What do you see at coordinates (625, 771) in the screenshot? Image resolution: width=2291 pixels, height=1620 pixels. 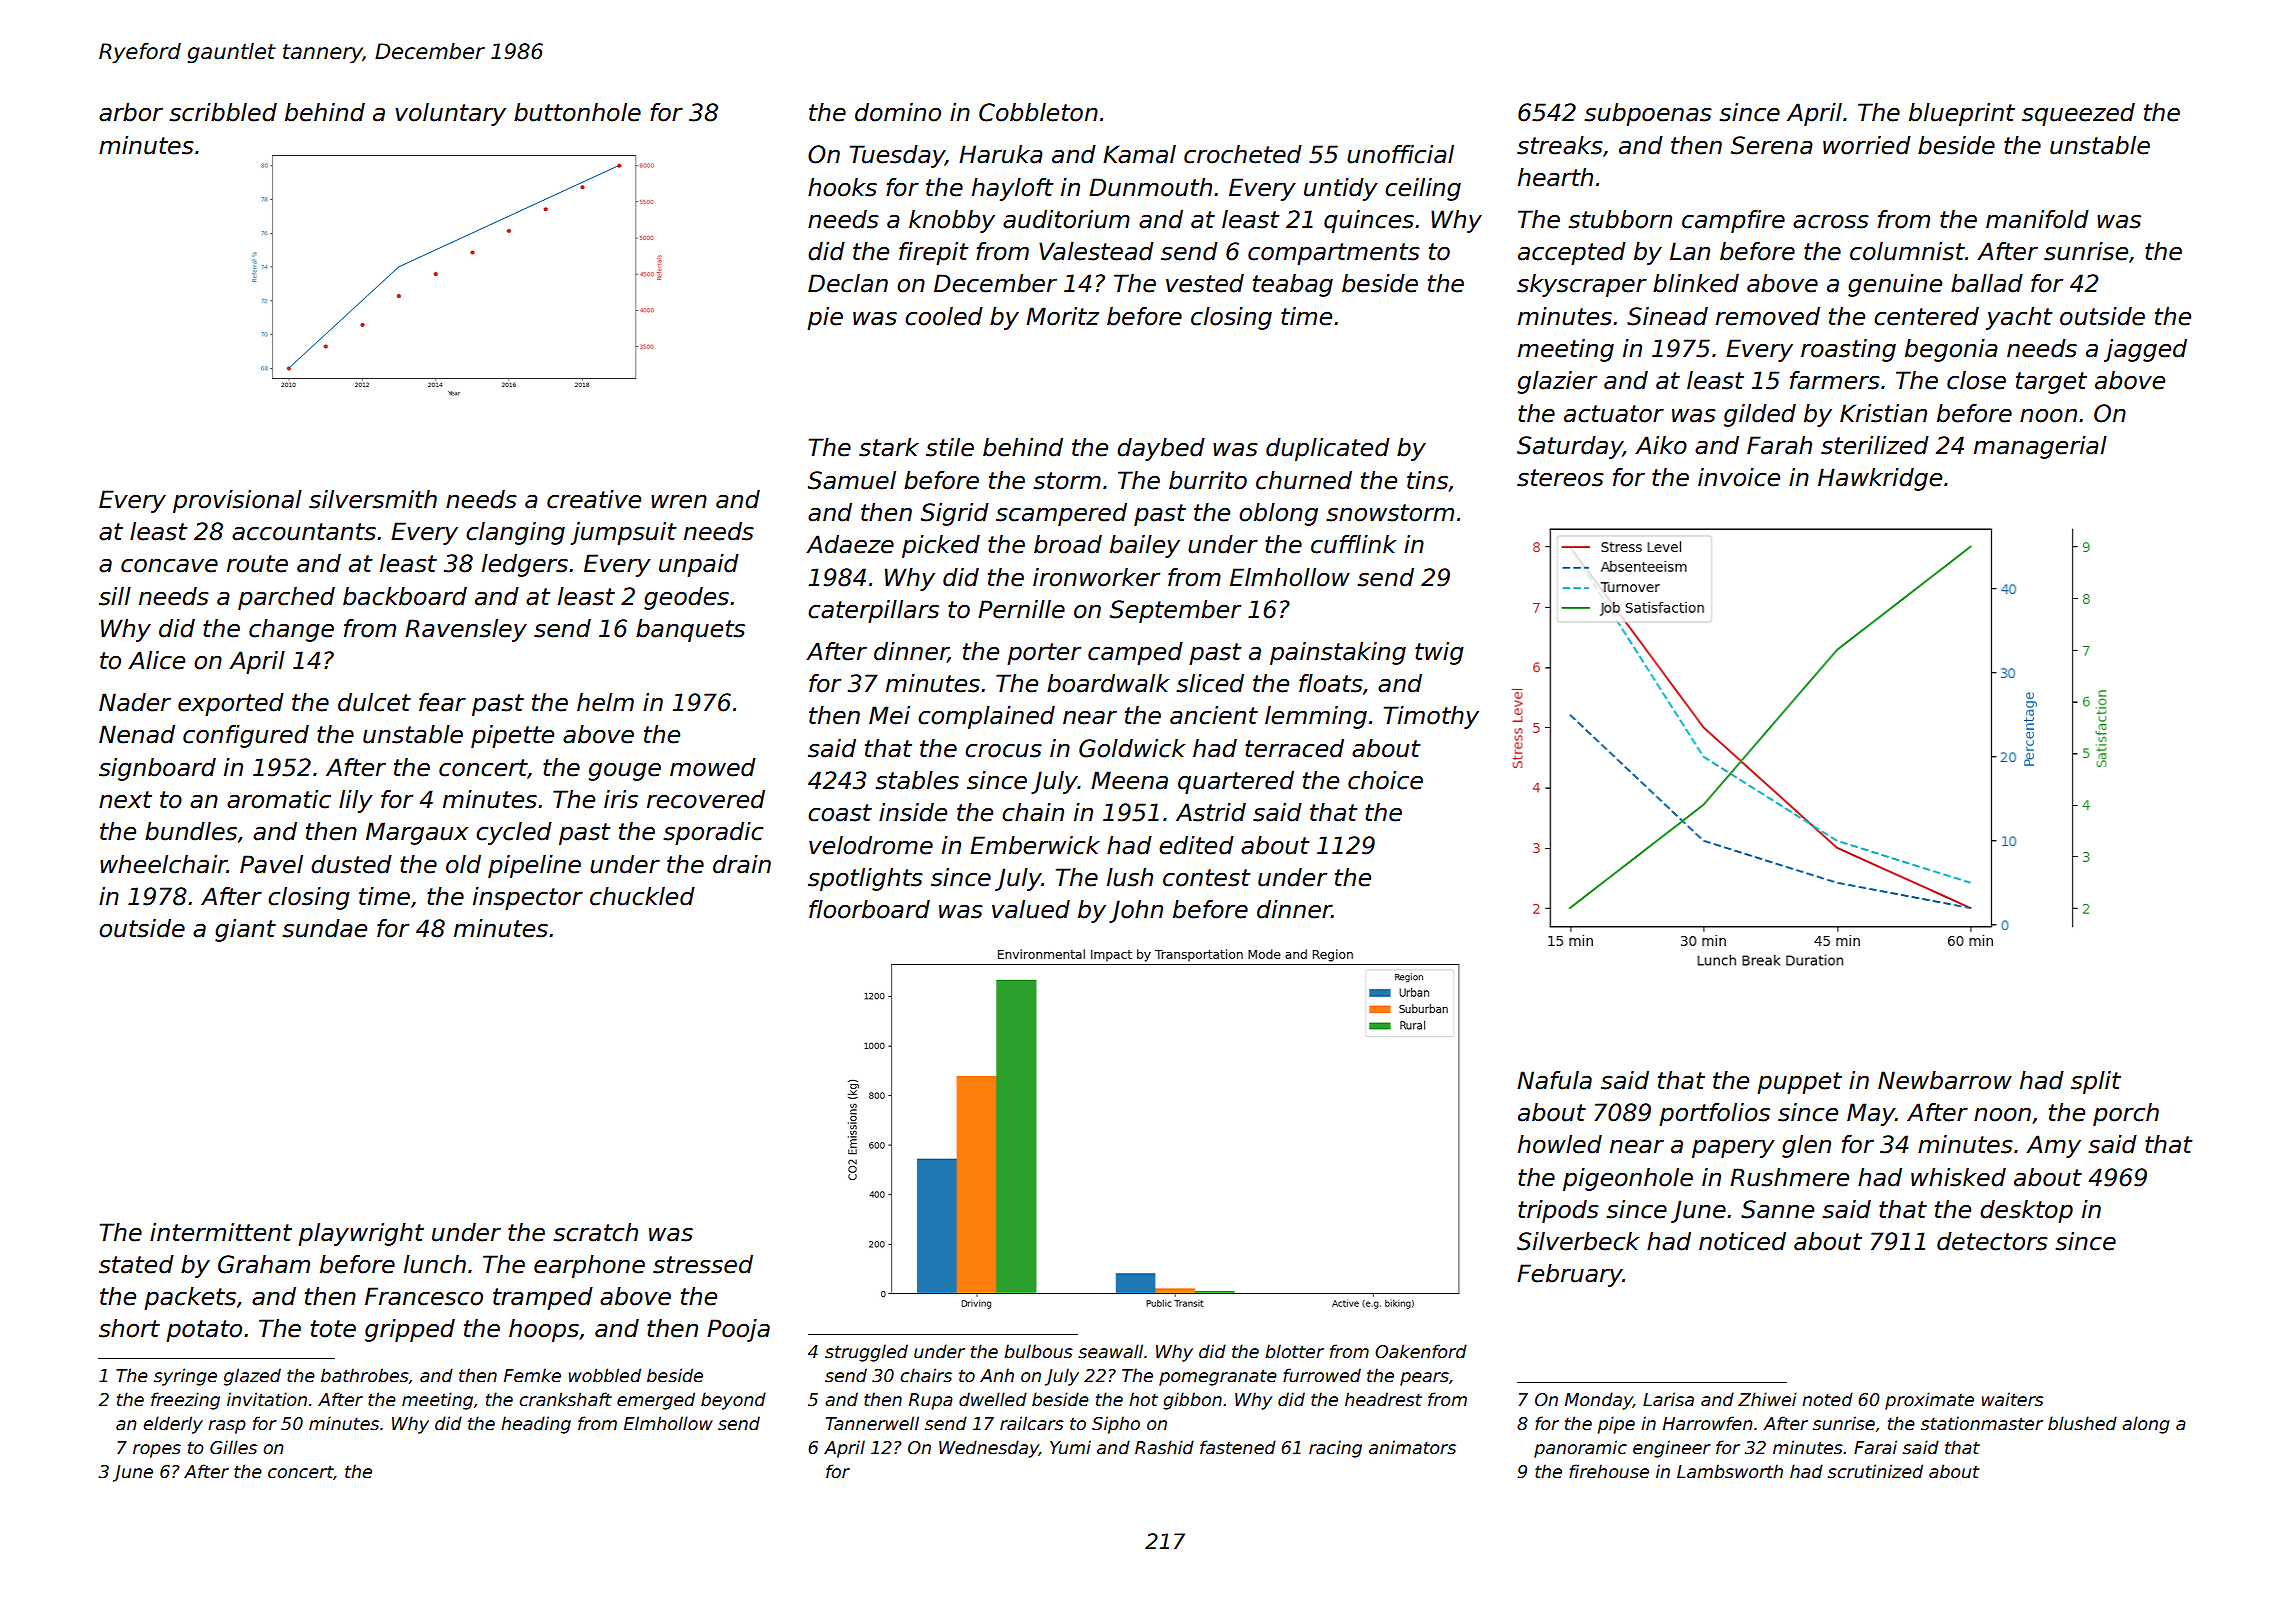 I see `gouge` at bounding box center [625, 771].
